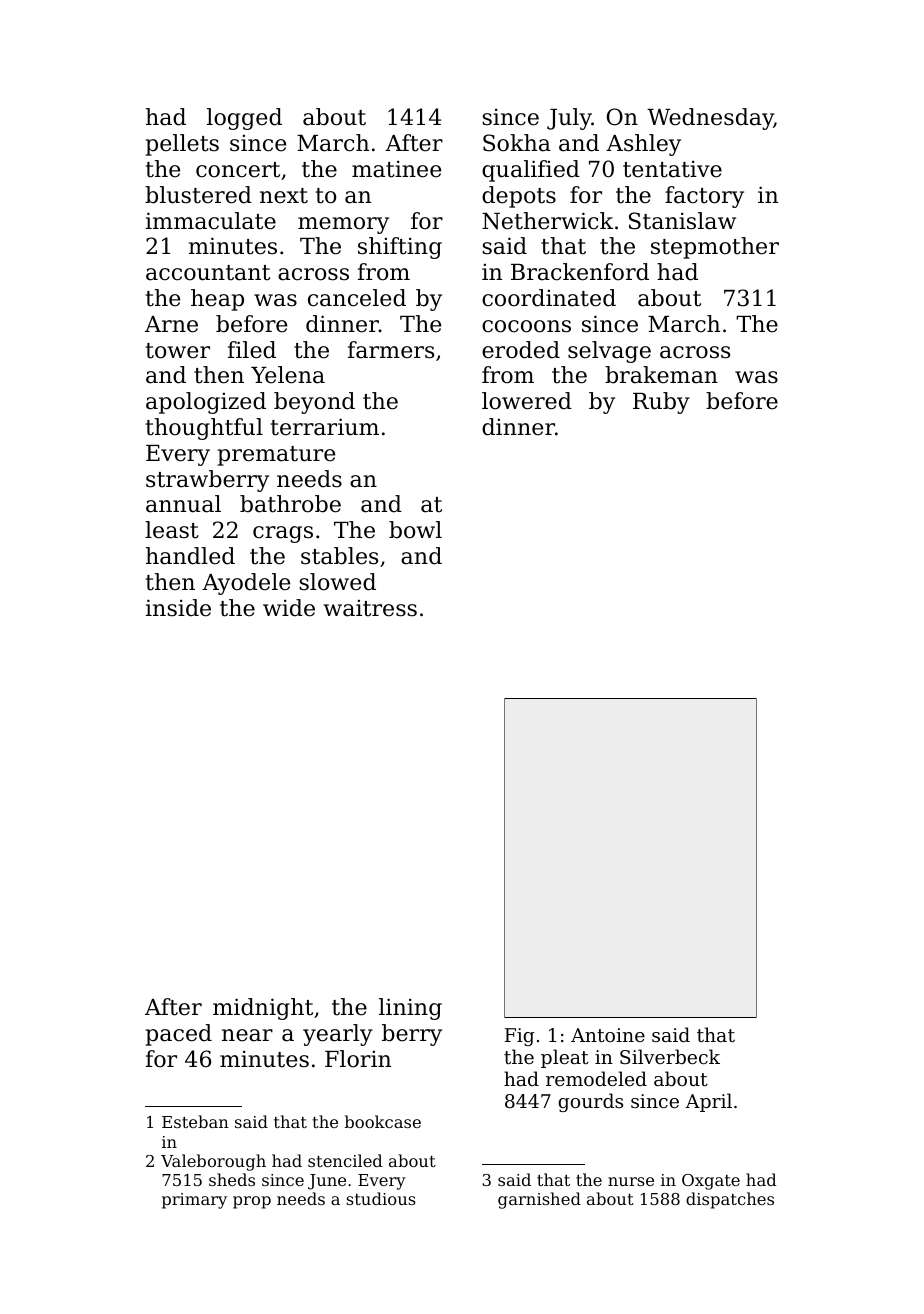 The height and width of the page is (1314, 924). What do you see at coordinates (252, 350) in the page?
I see `filed` at bounding box center [252, 350].
